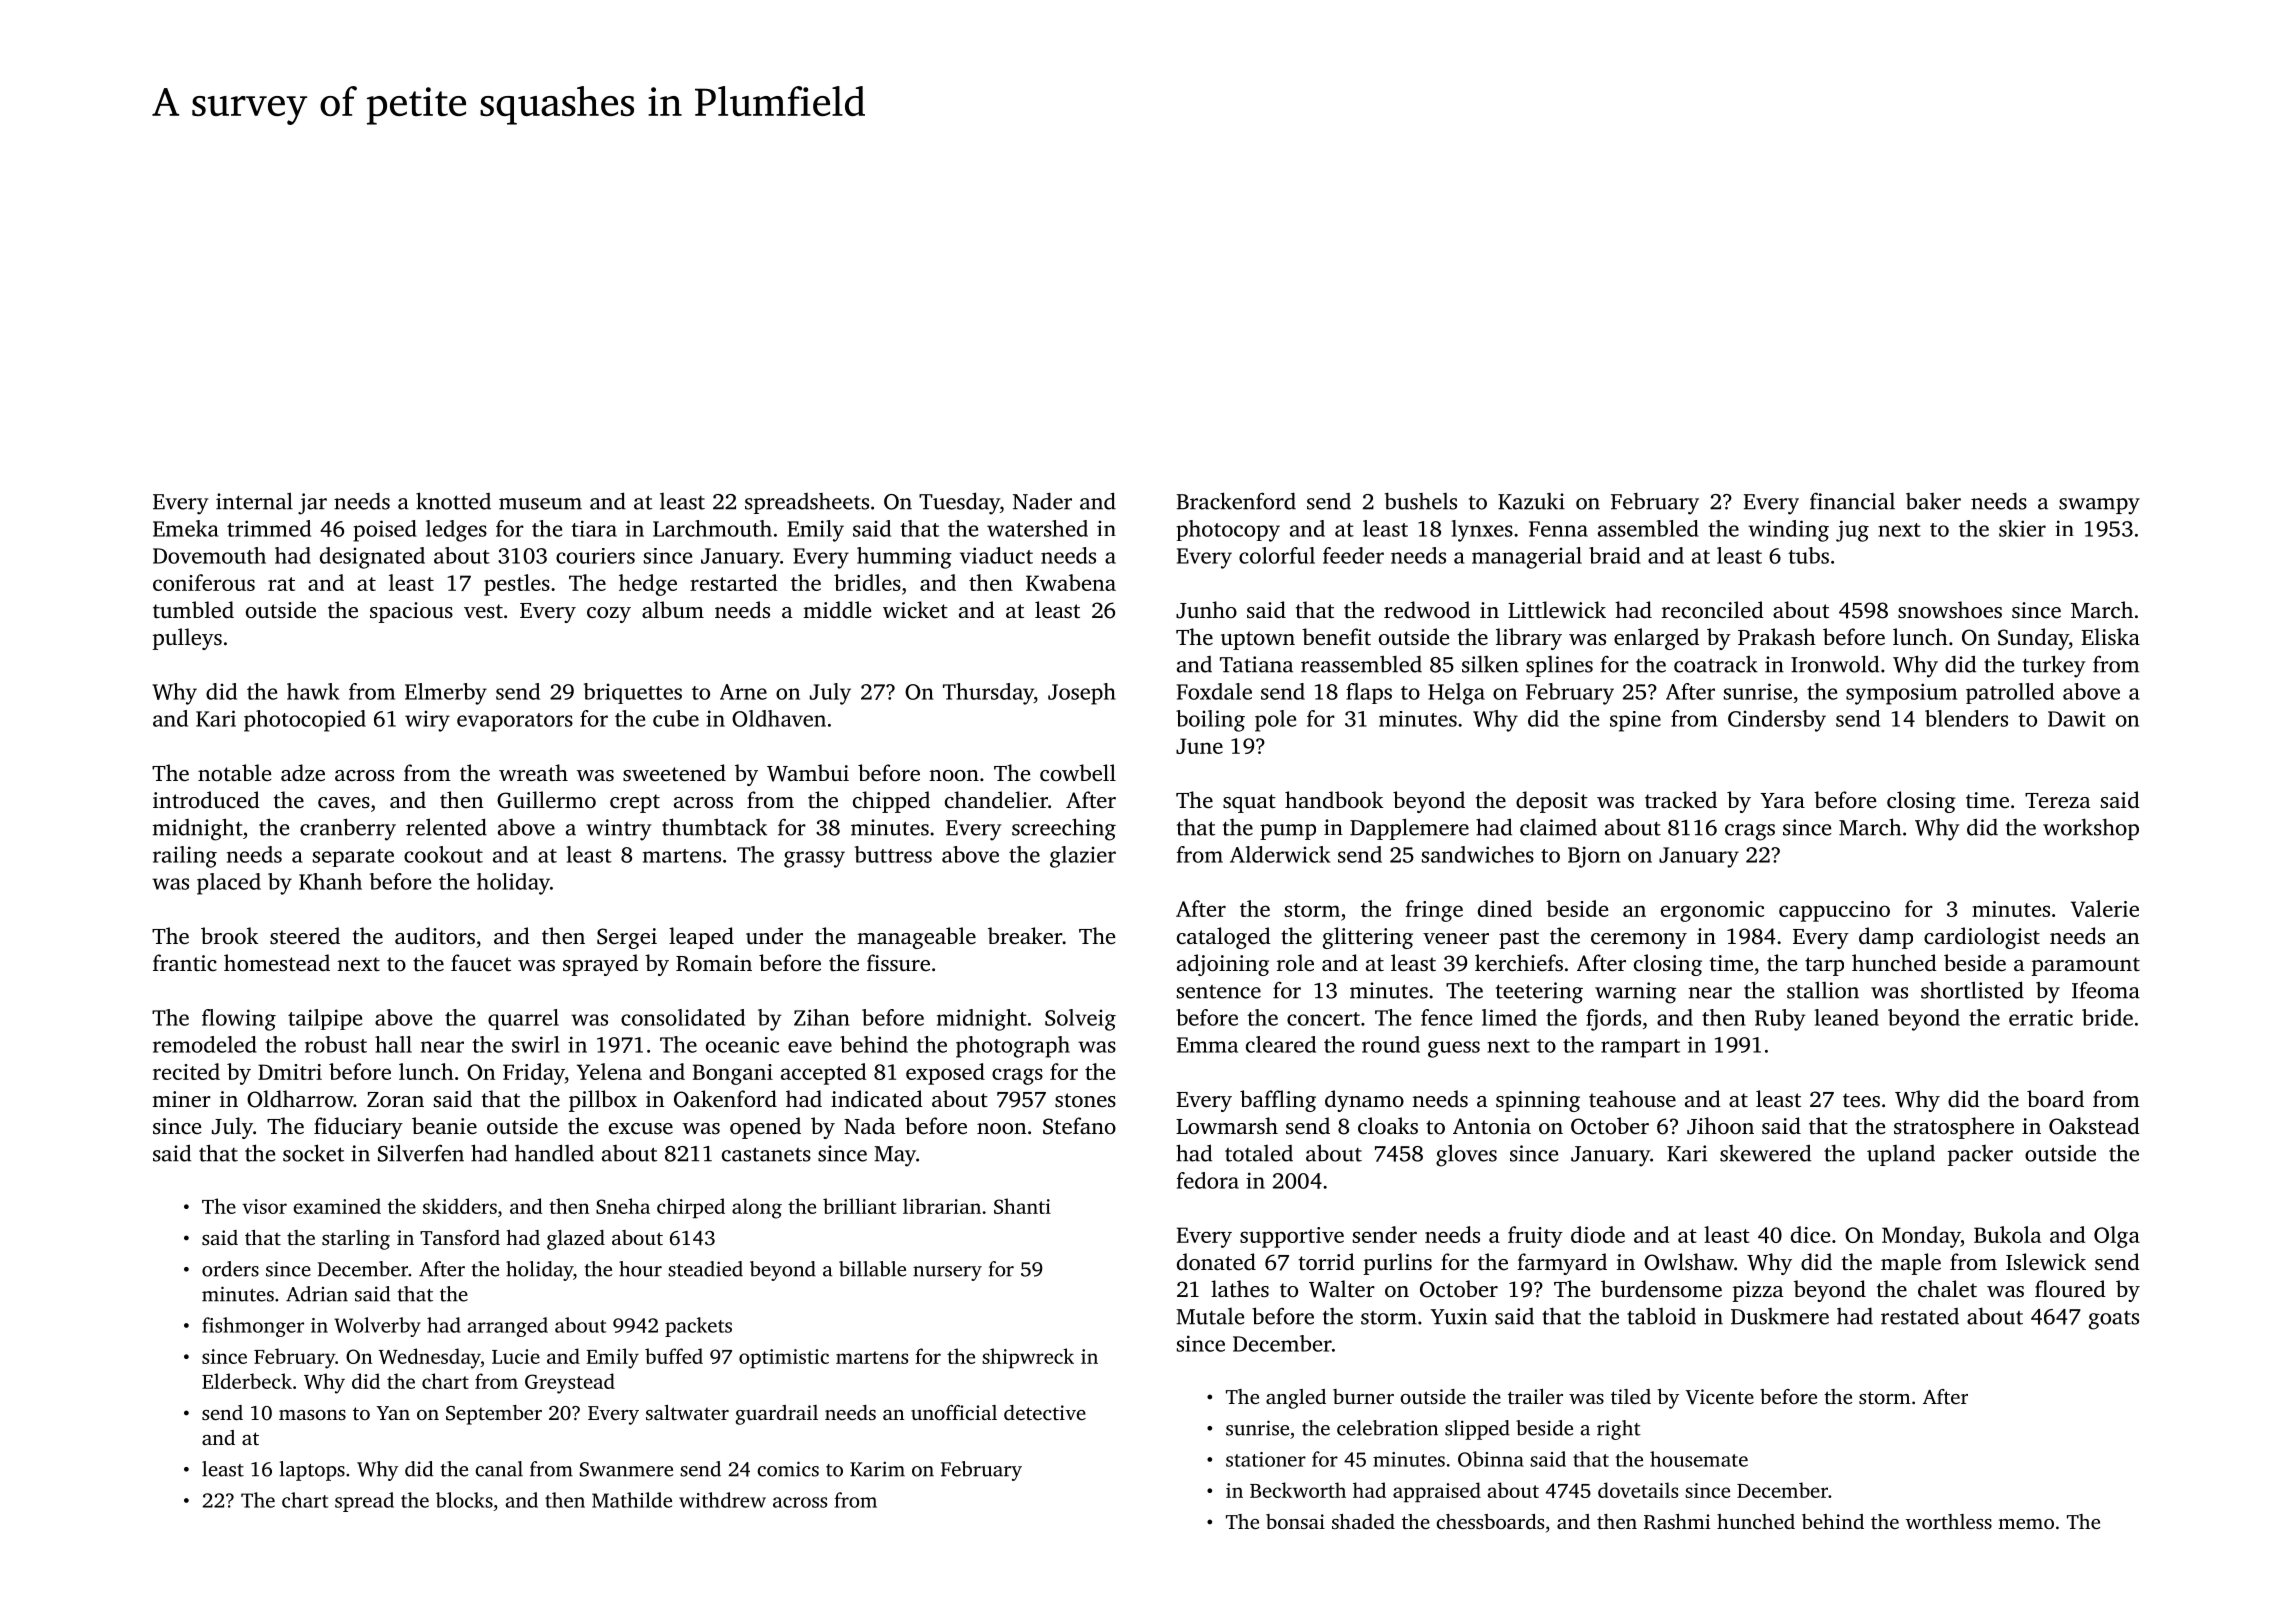 This screenshot has width=2292, height=1620. What do you see at coordinates (1210, 721) in the screenshot?
I see `boiling` at bounding box center [1210, 721].
